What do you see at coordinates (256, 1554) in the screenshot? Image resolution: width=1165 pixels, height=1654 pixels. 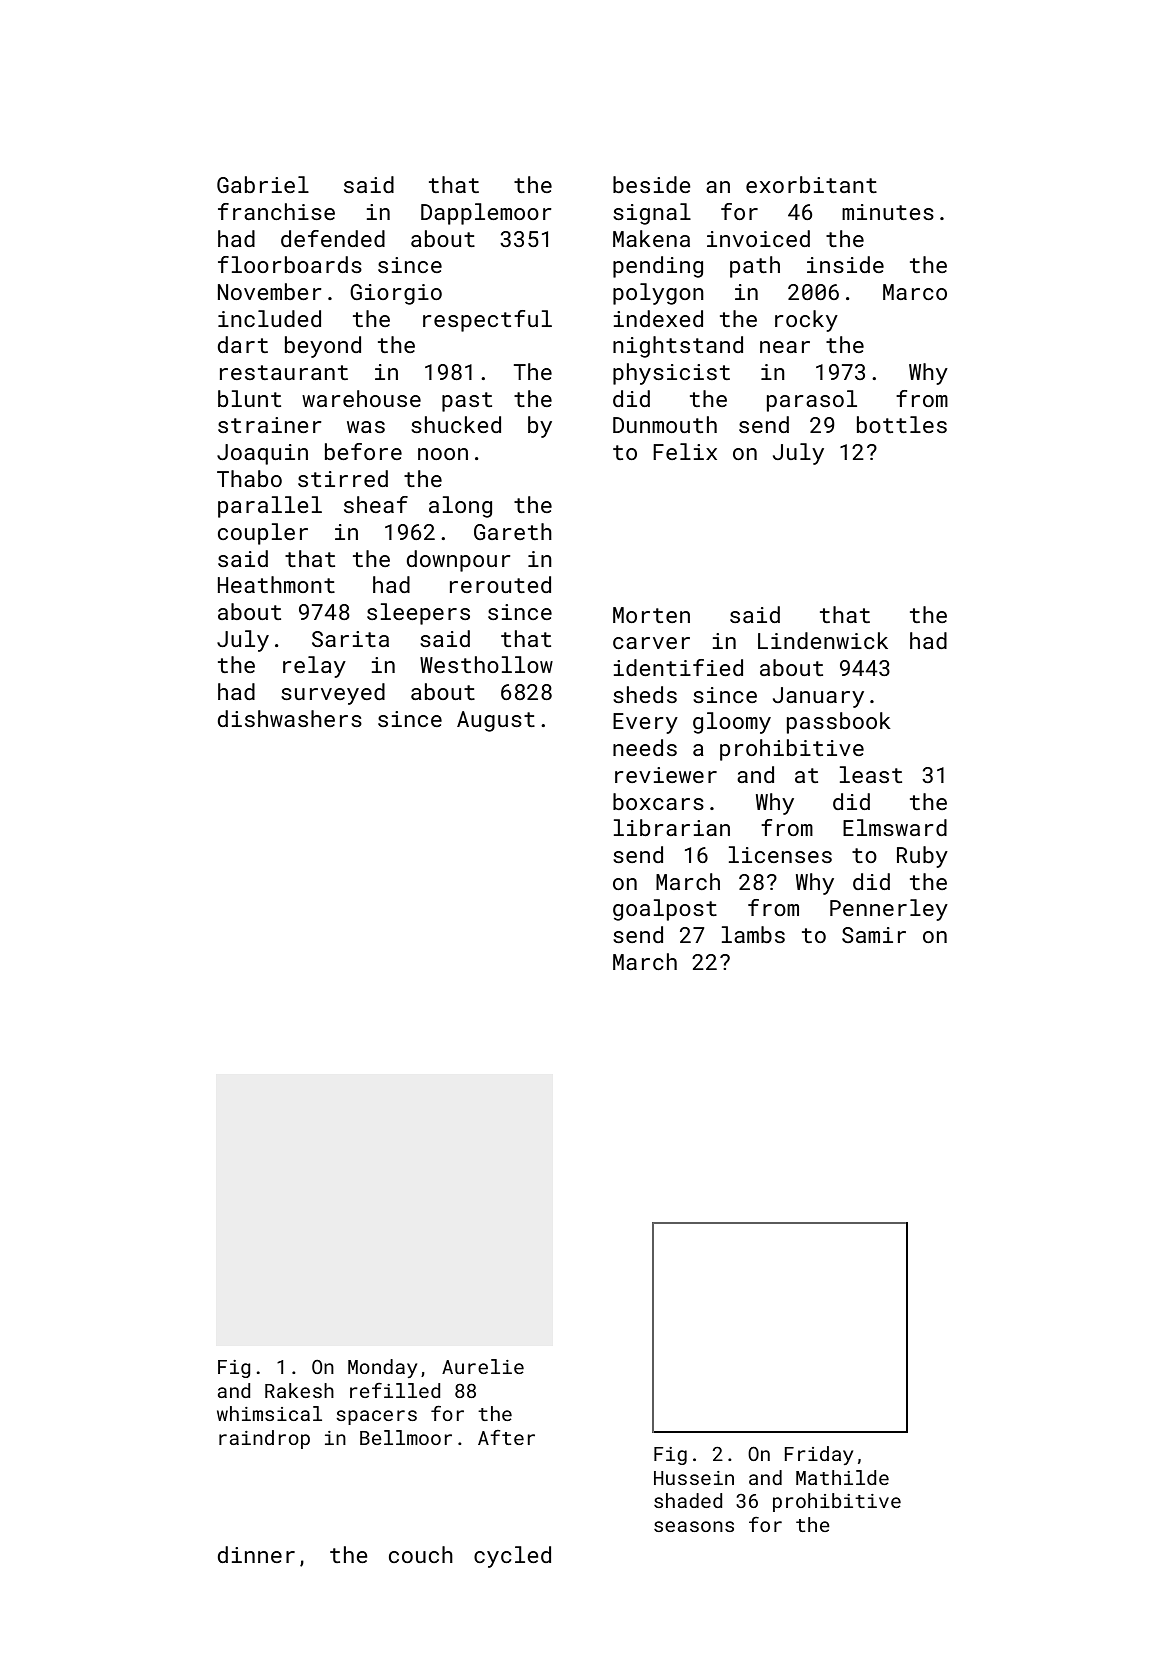 I see `dinner` at bounding box center [256, 1554].
